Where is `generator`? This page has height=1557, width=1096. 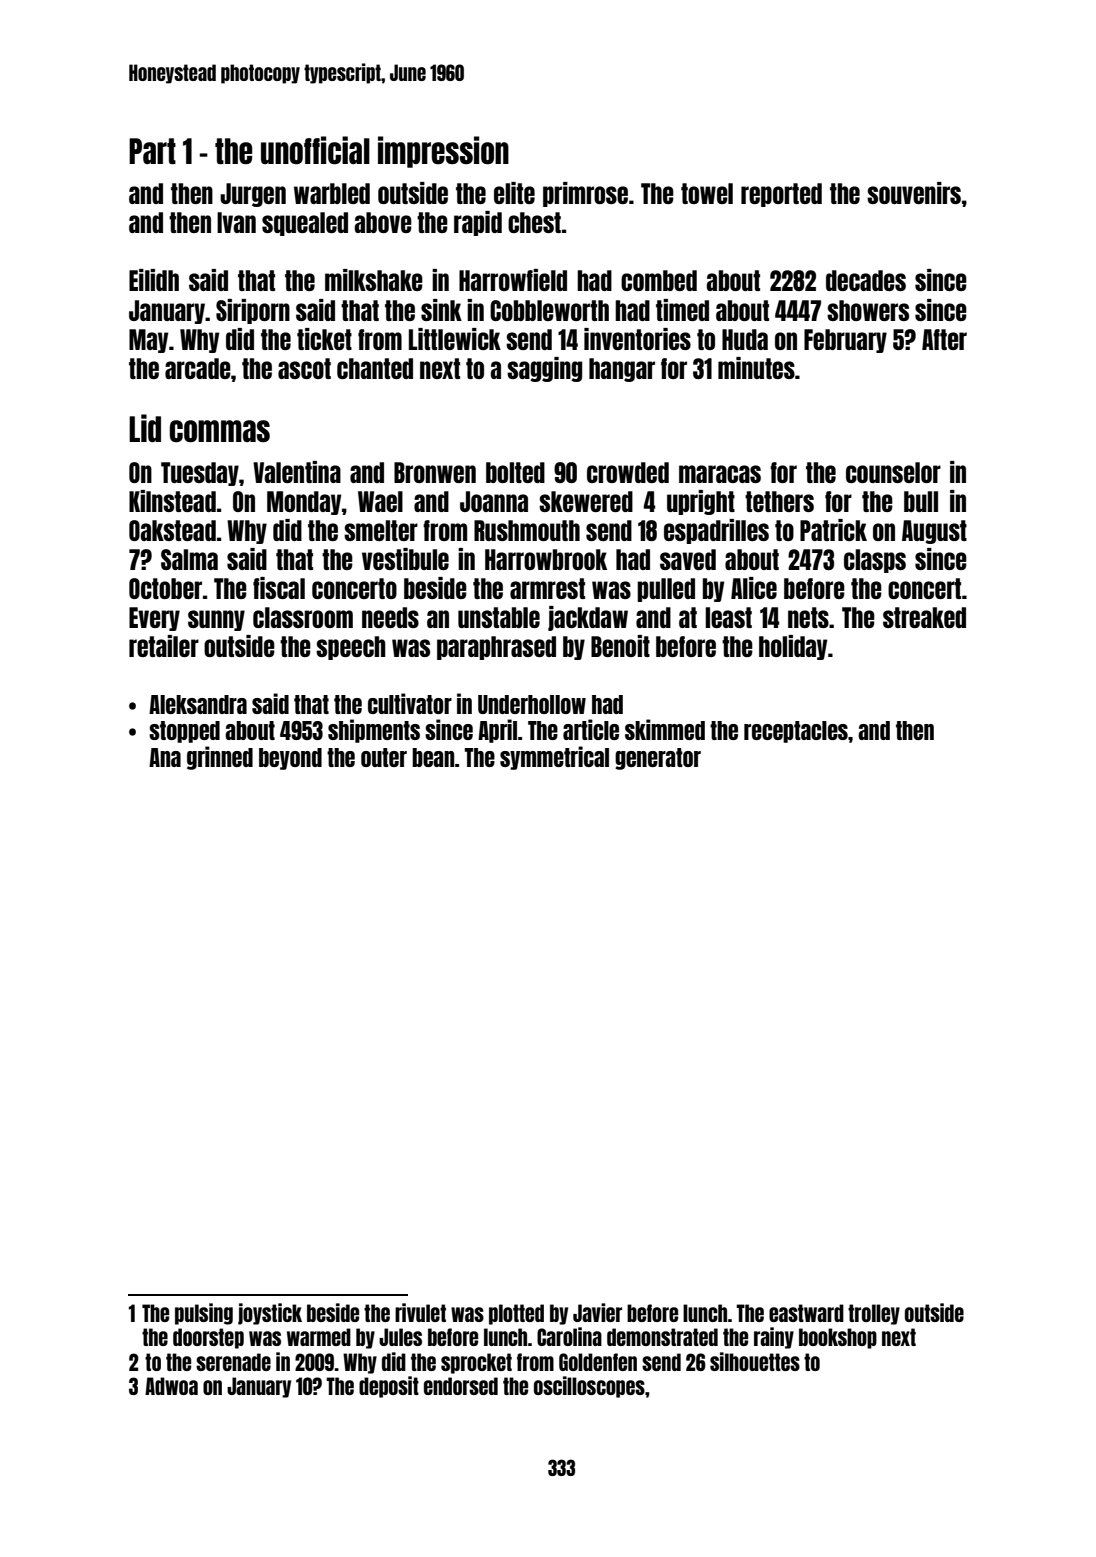 generator is located at coordinates (658, 759).
